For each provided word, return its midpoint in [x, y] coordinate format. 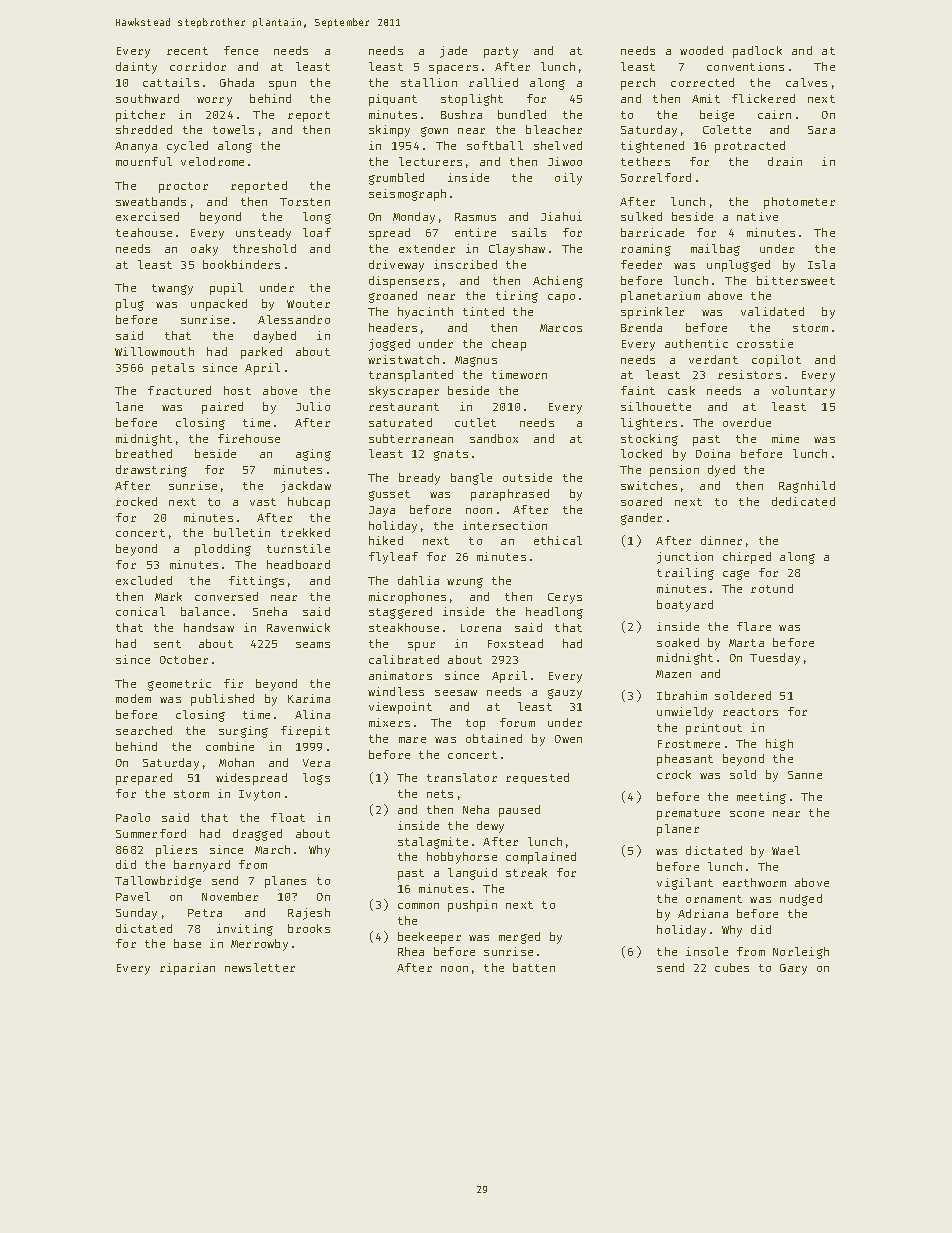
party [501, 52]
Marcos [561, 328]
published [222, 700]
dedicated [803, 501]
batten [534, 967]
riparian [187, 969]
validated [772, 311]
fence [241, 50]
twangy [172, 289]
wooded [701, 50]
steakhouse [404, 627]
